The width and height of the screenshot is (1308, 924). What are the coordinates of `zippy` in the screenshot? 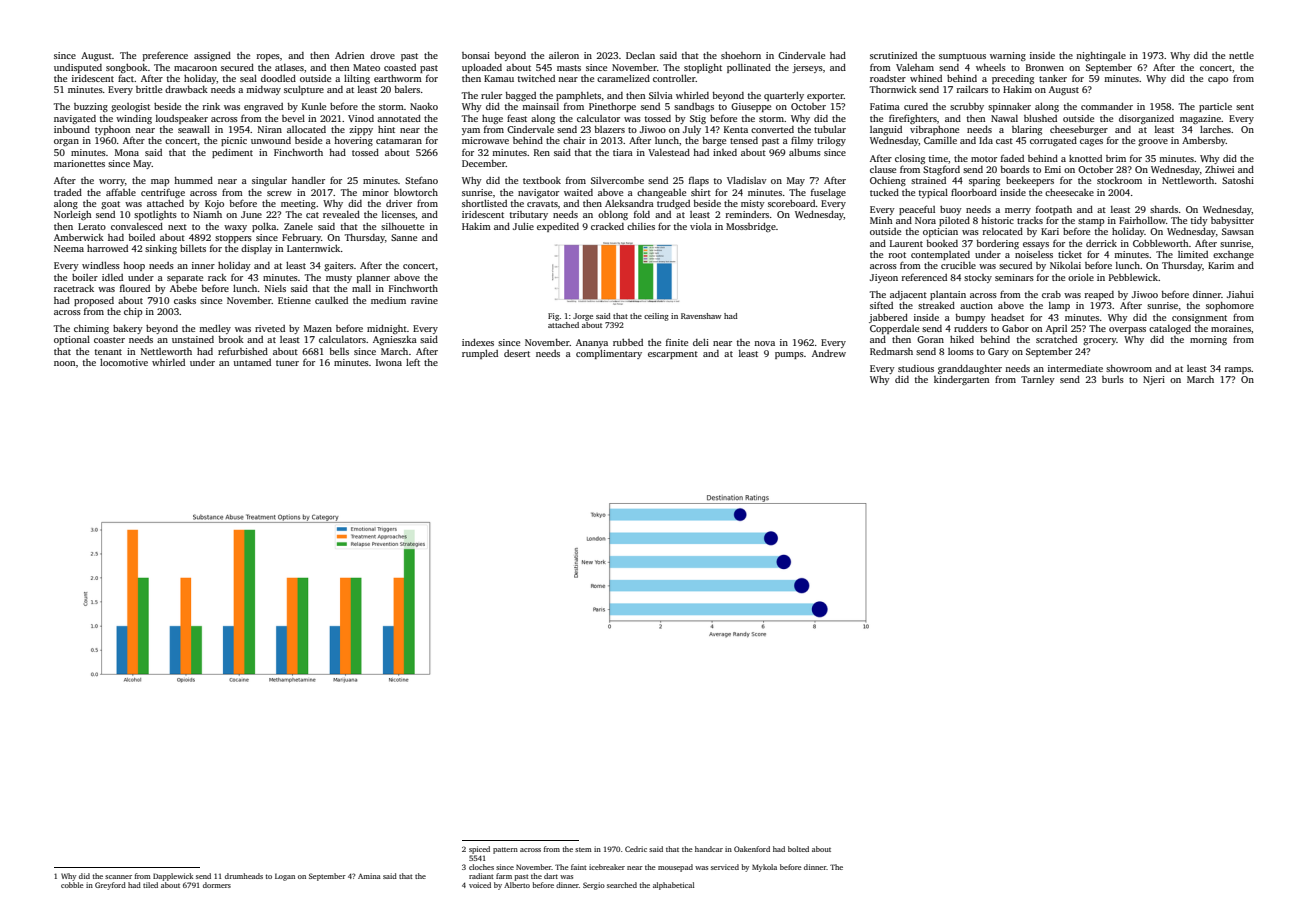 It's located at (361, 130).
